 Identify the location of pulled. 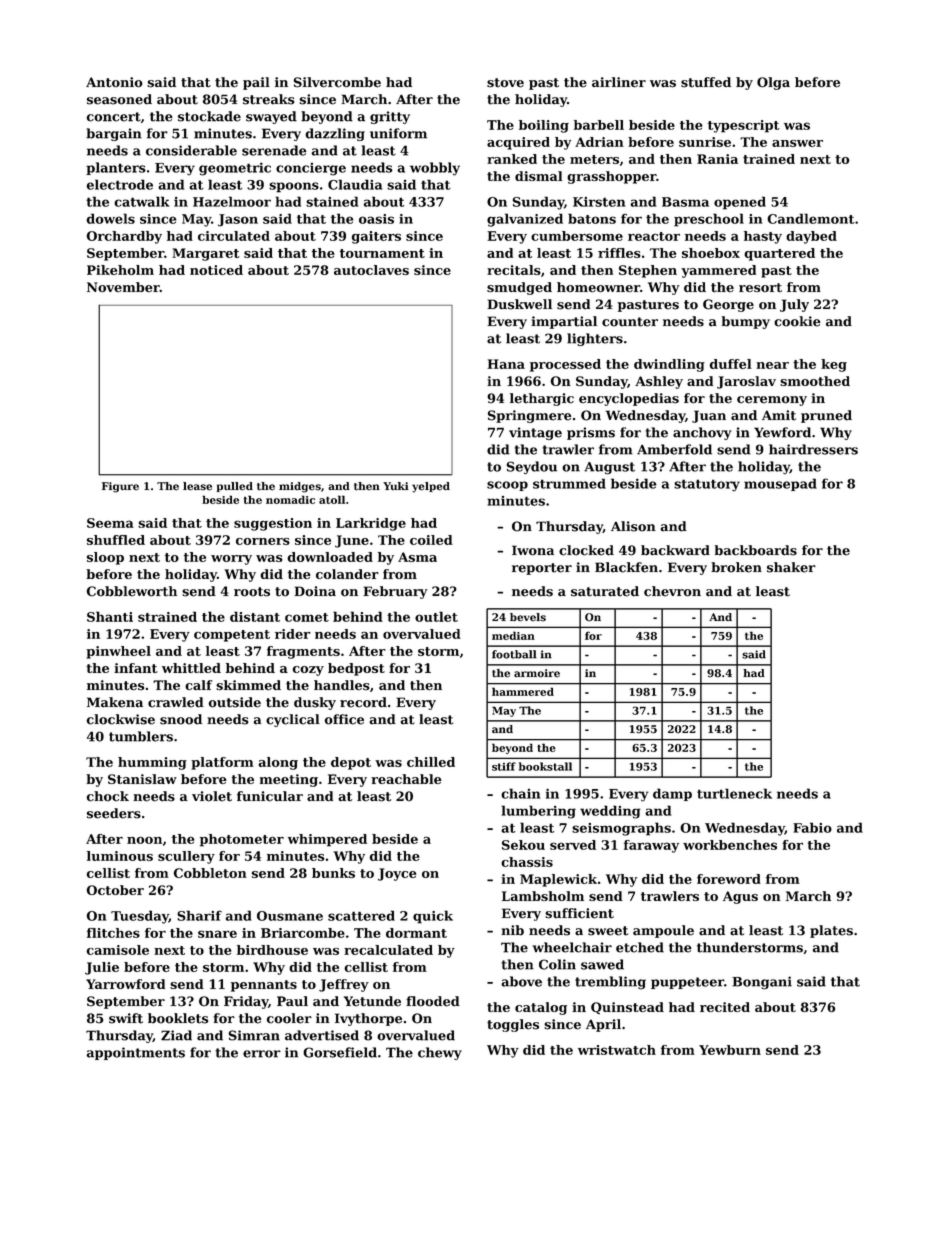
(235, 487).
